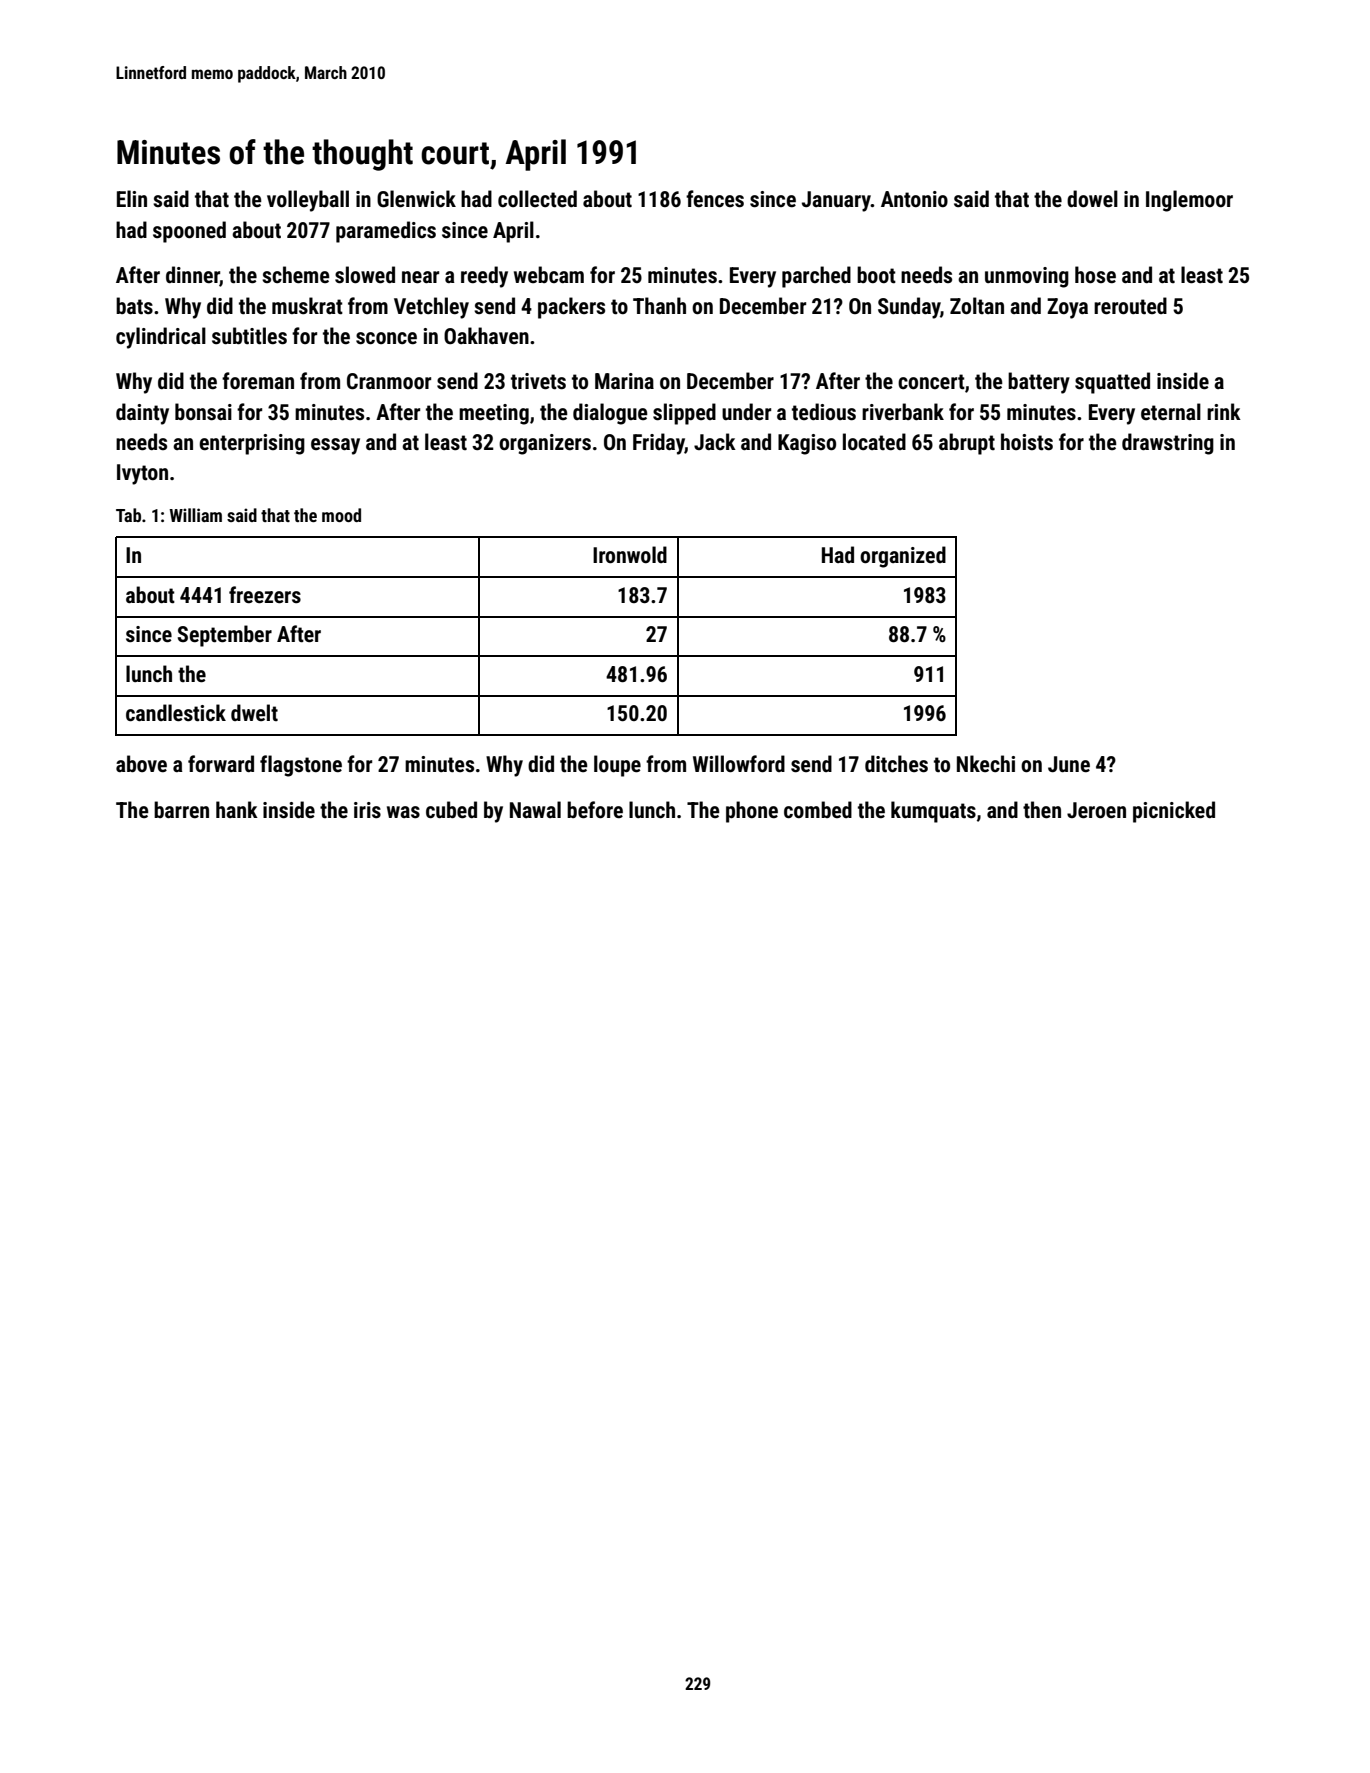  I want to click on foreman, so click(258, 380).
